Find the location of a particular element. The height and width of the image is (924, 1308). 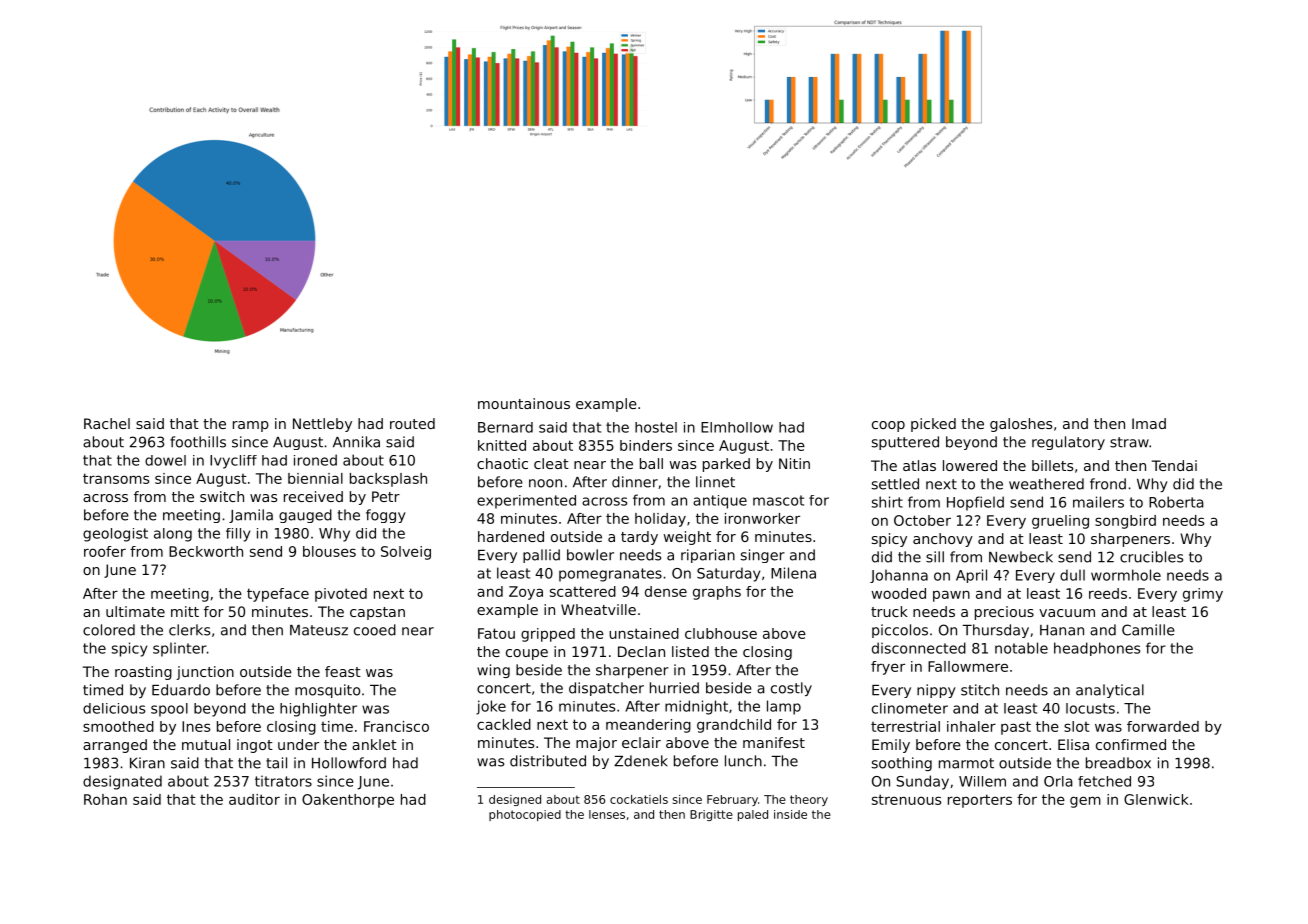

typeface is located at coordinates (278, 595).
